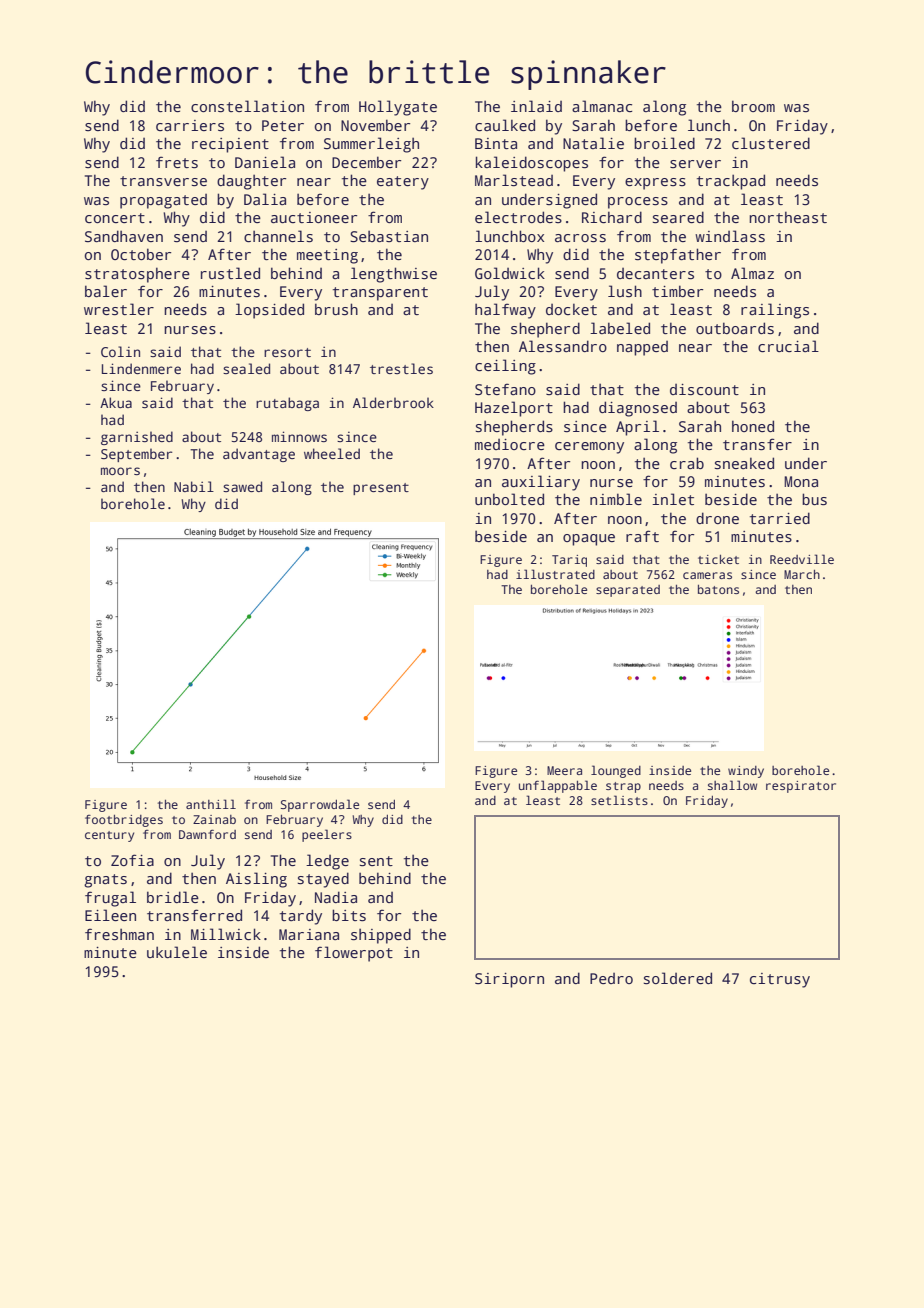  Describe the element at coordinates (190, 126) in the page. I see `carriers` at that location.
